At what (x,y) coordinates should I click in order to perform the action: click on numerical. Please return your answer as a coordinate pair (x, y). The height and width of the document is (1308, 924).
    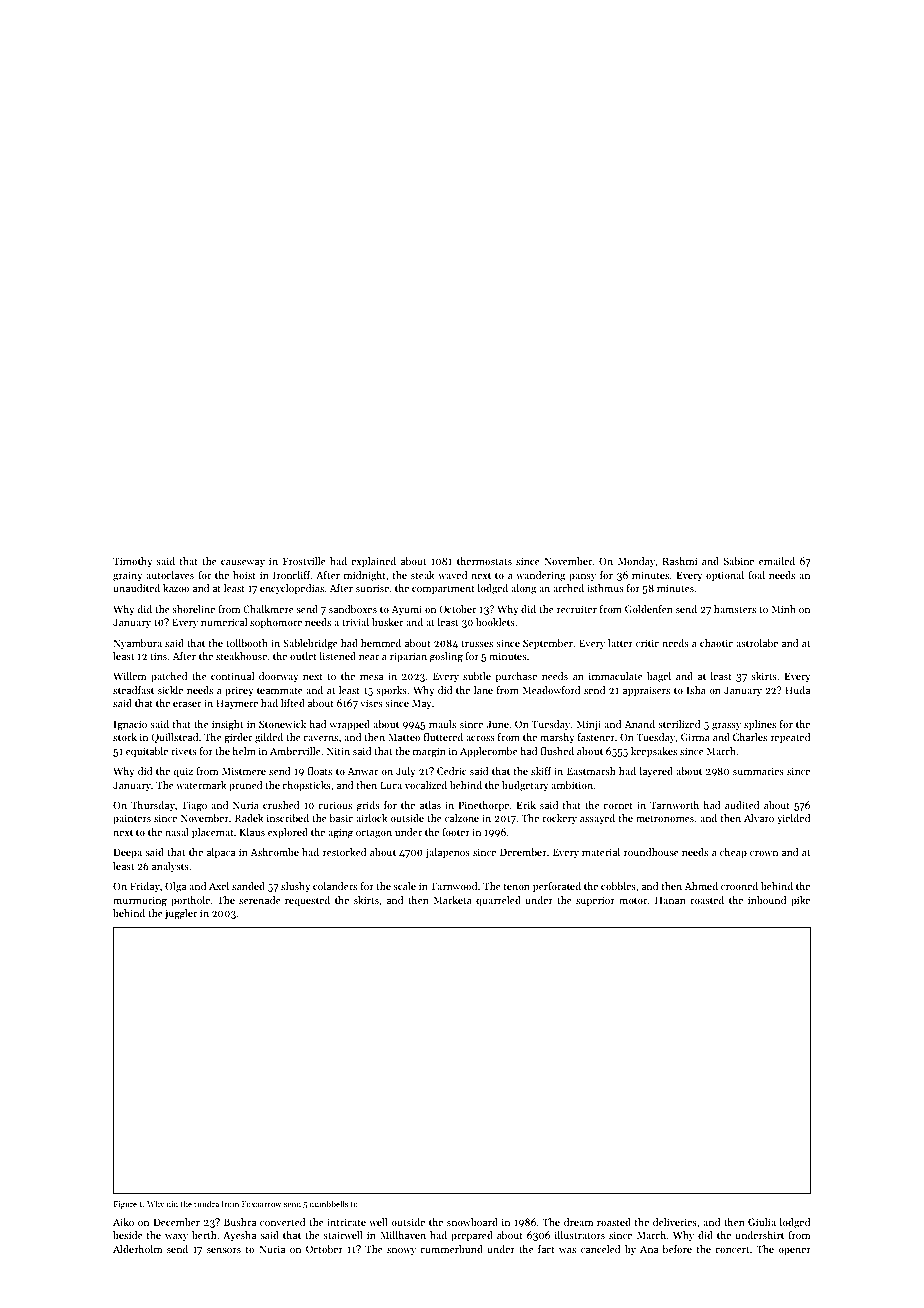
    Looking at the image, I should click on (224, 622).
